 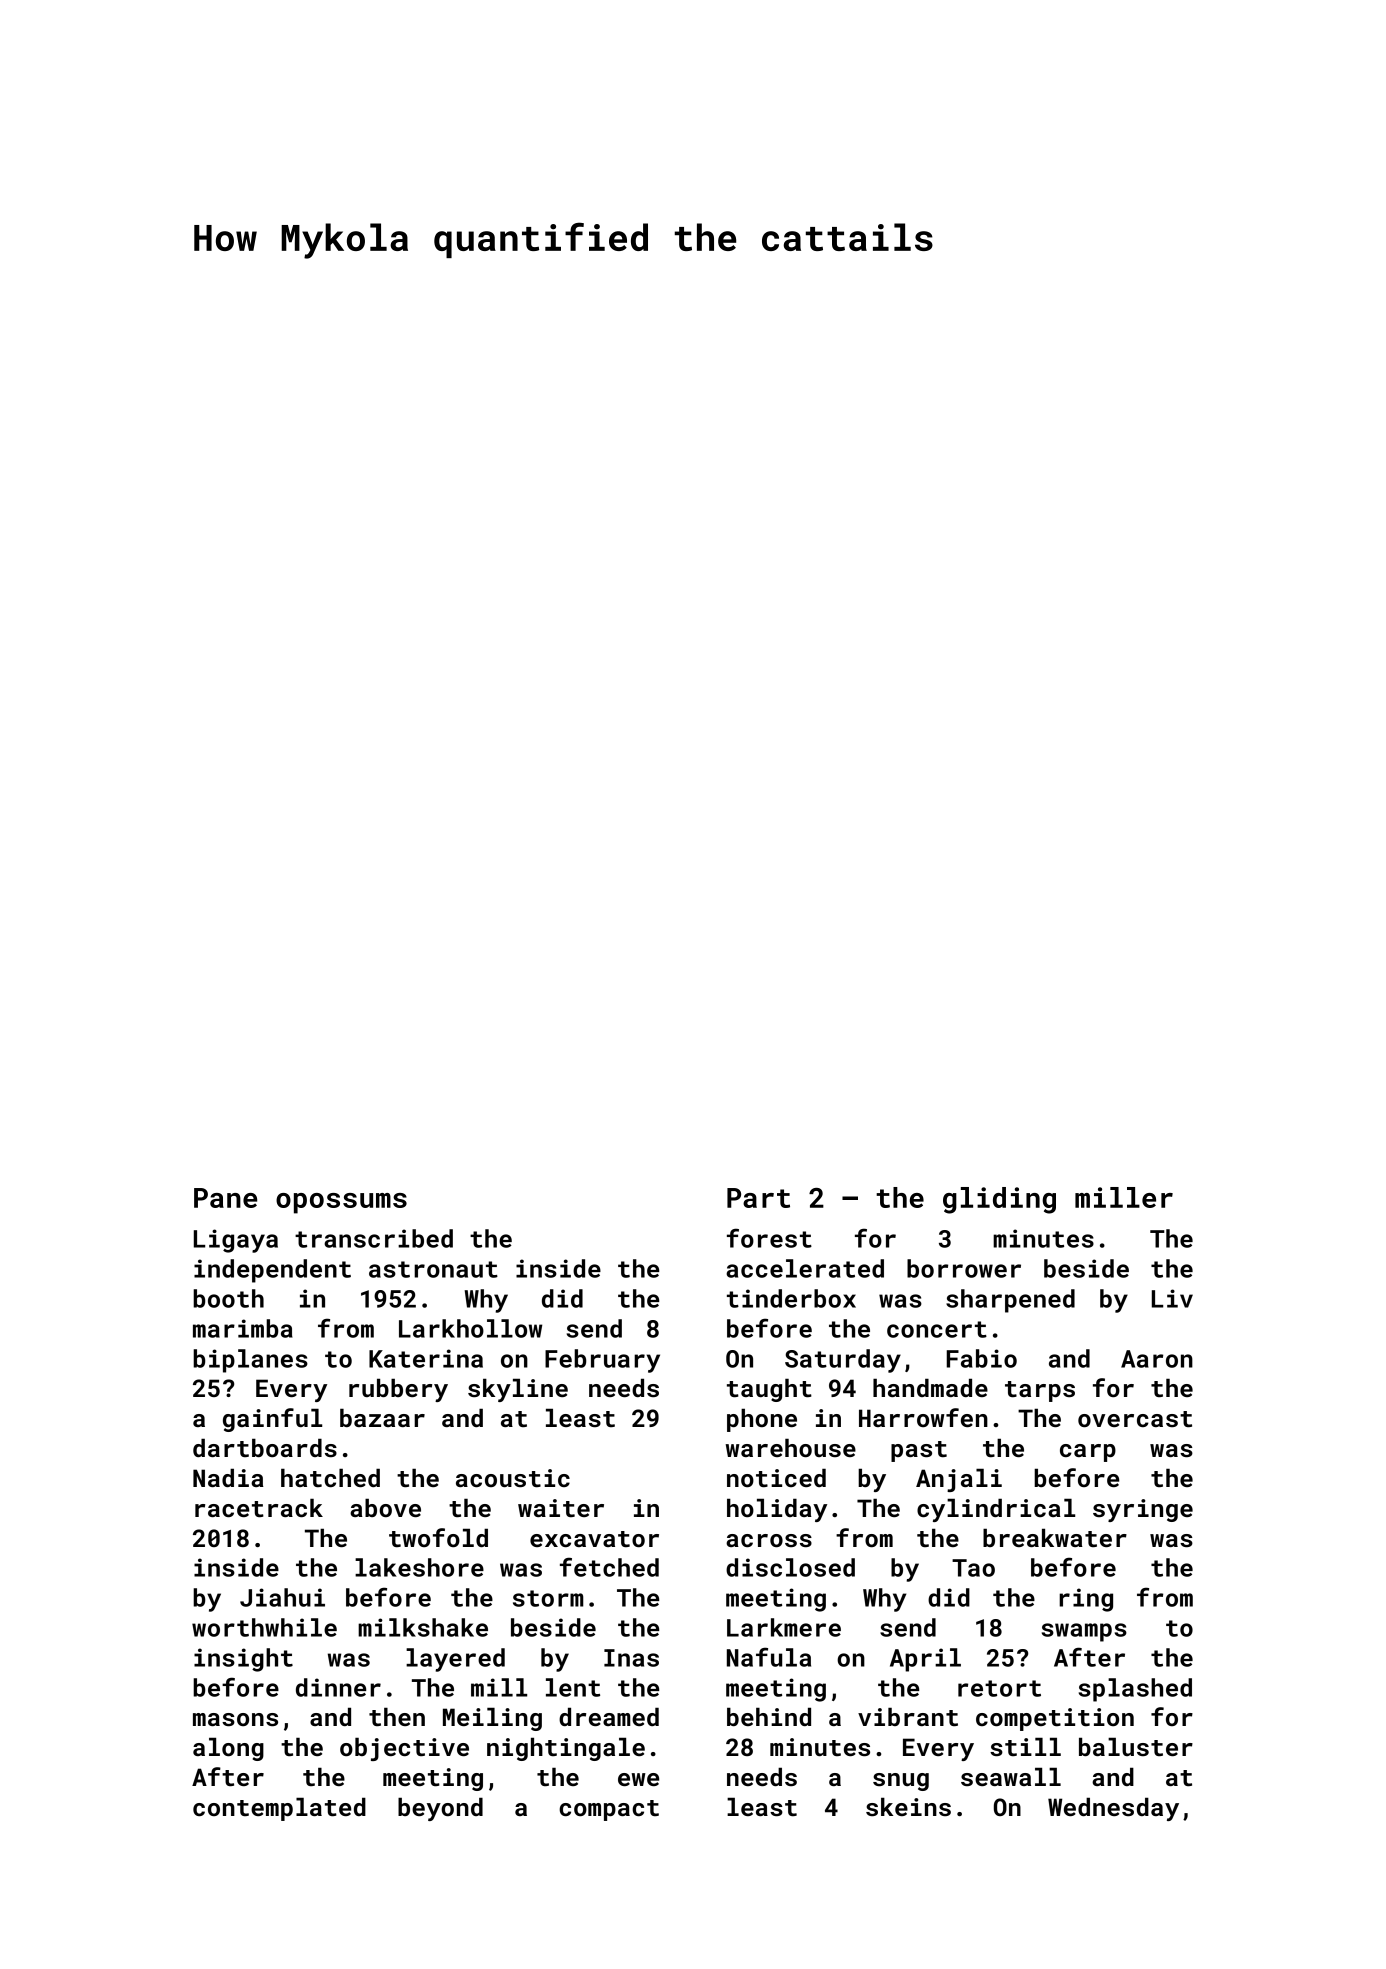 I want to click on gliding, so click(x=999, y=1200).
